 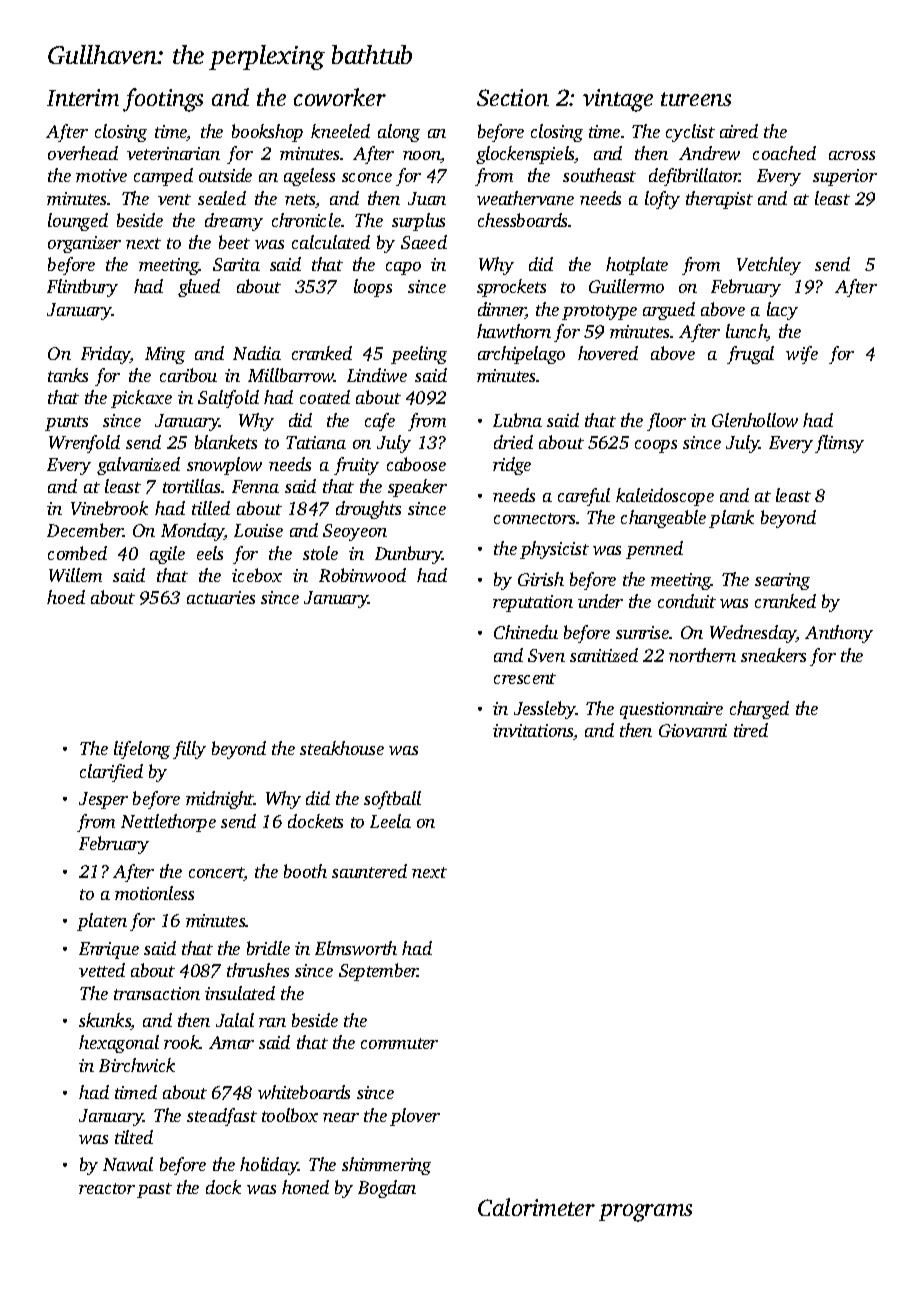 I want to click on Anthony, so click(x=839, y=634).
